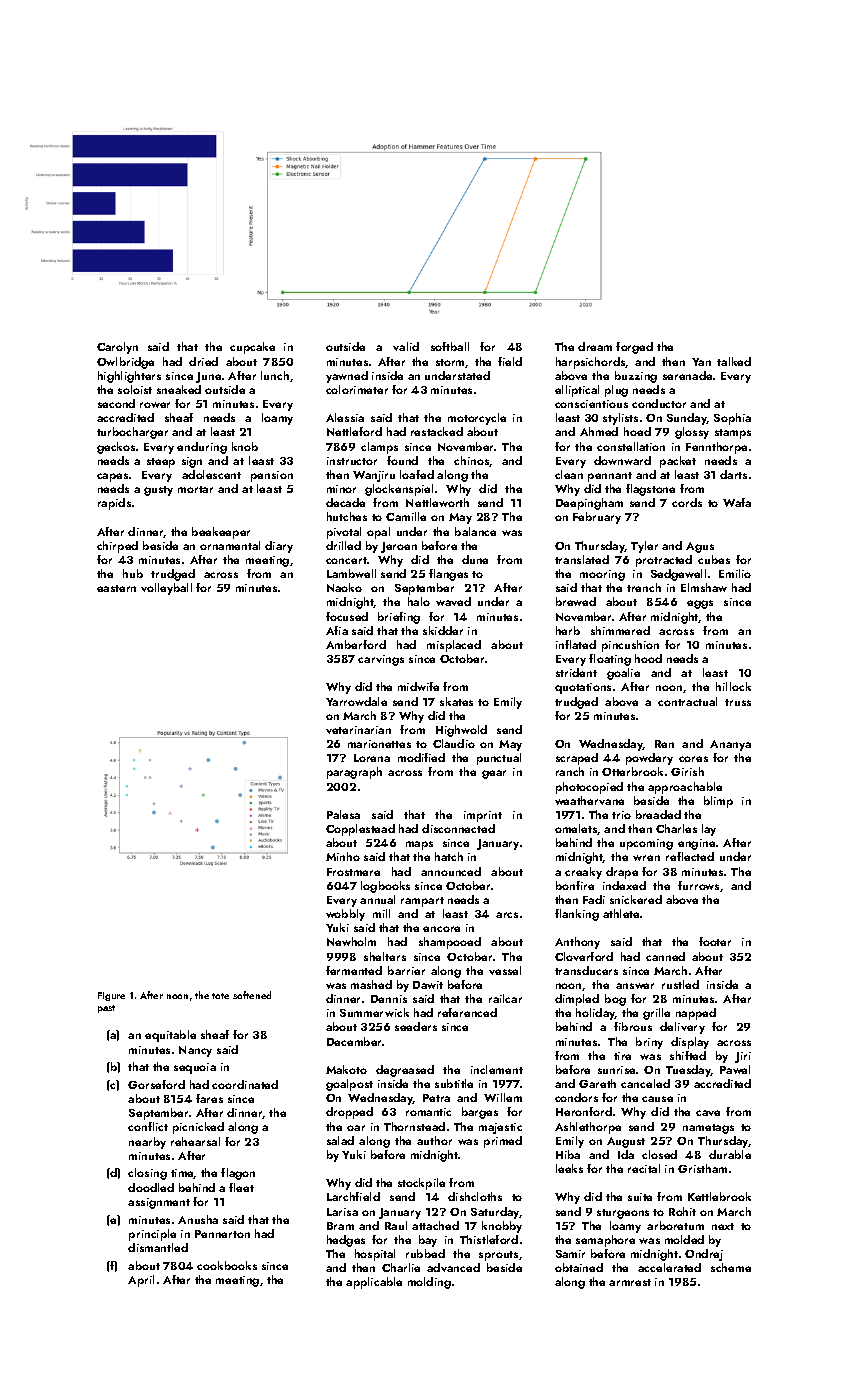  Describe the element at coordinates (588, 1128) in the screenshot. I see `Ashlethorpe` at that location.
